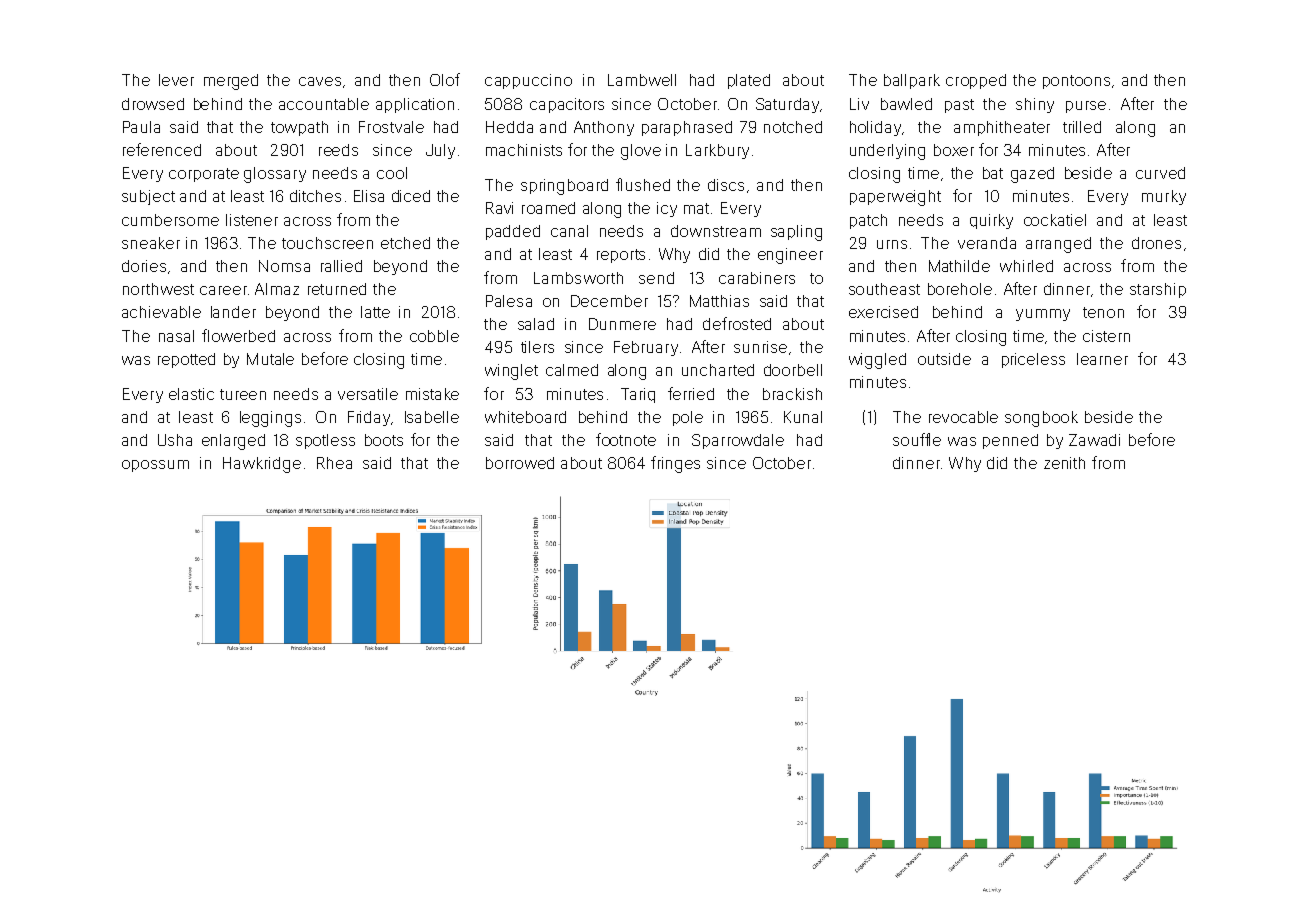 The width and height of the screenshot is (1308, 924). I want to click on exercised, so click(883, 312).
